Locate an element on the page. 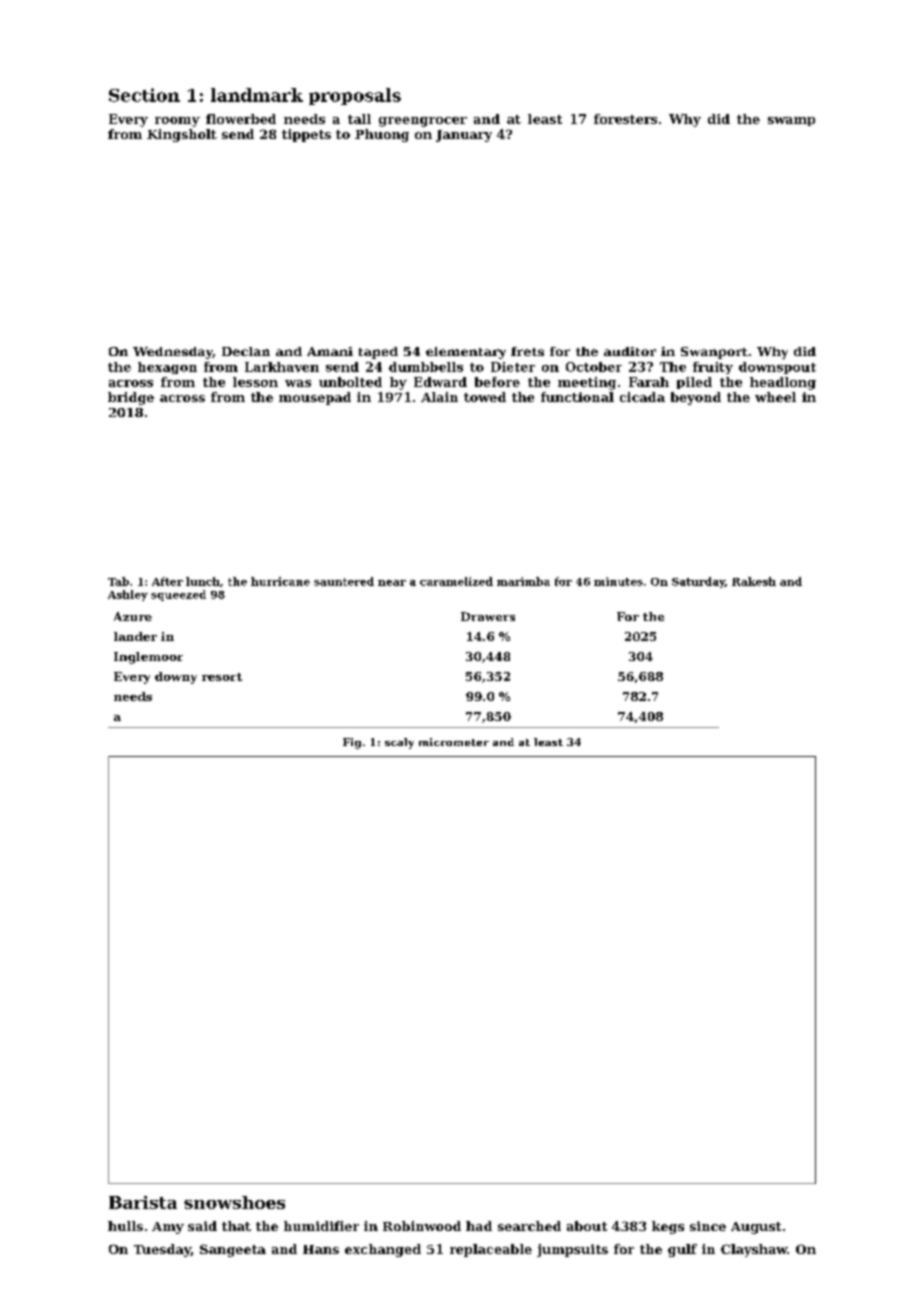 This document has height=1308, width=924. caramelized is located at coordinates (456, 581).
